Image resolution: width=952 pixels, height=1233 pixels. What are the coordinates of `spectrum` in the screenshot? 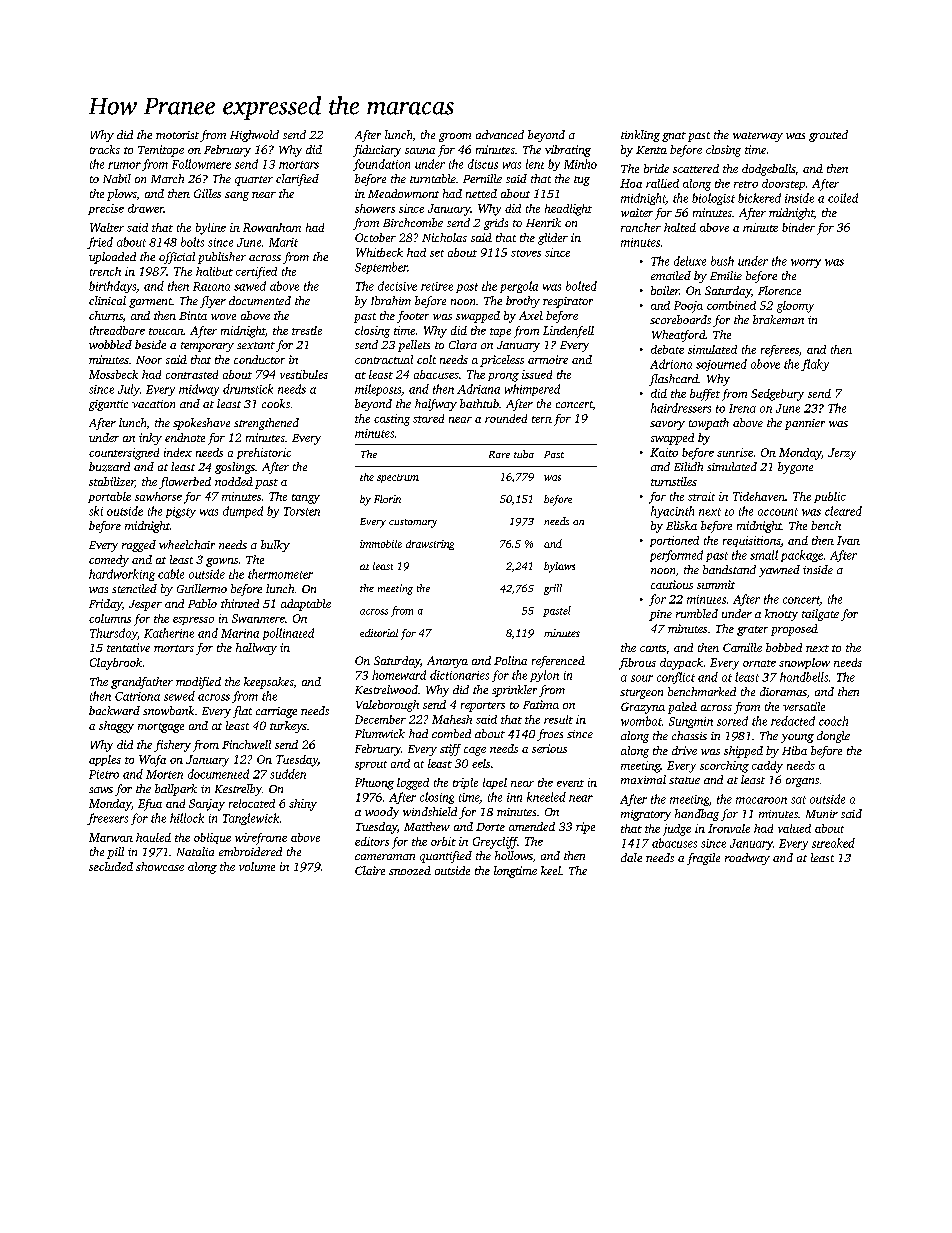 It's located at (398, 478).
